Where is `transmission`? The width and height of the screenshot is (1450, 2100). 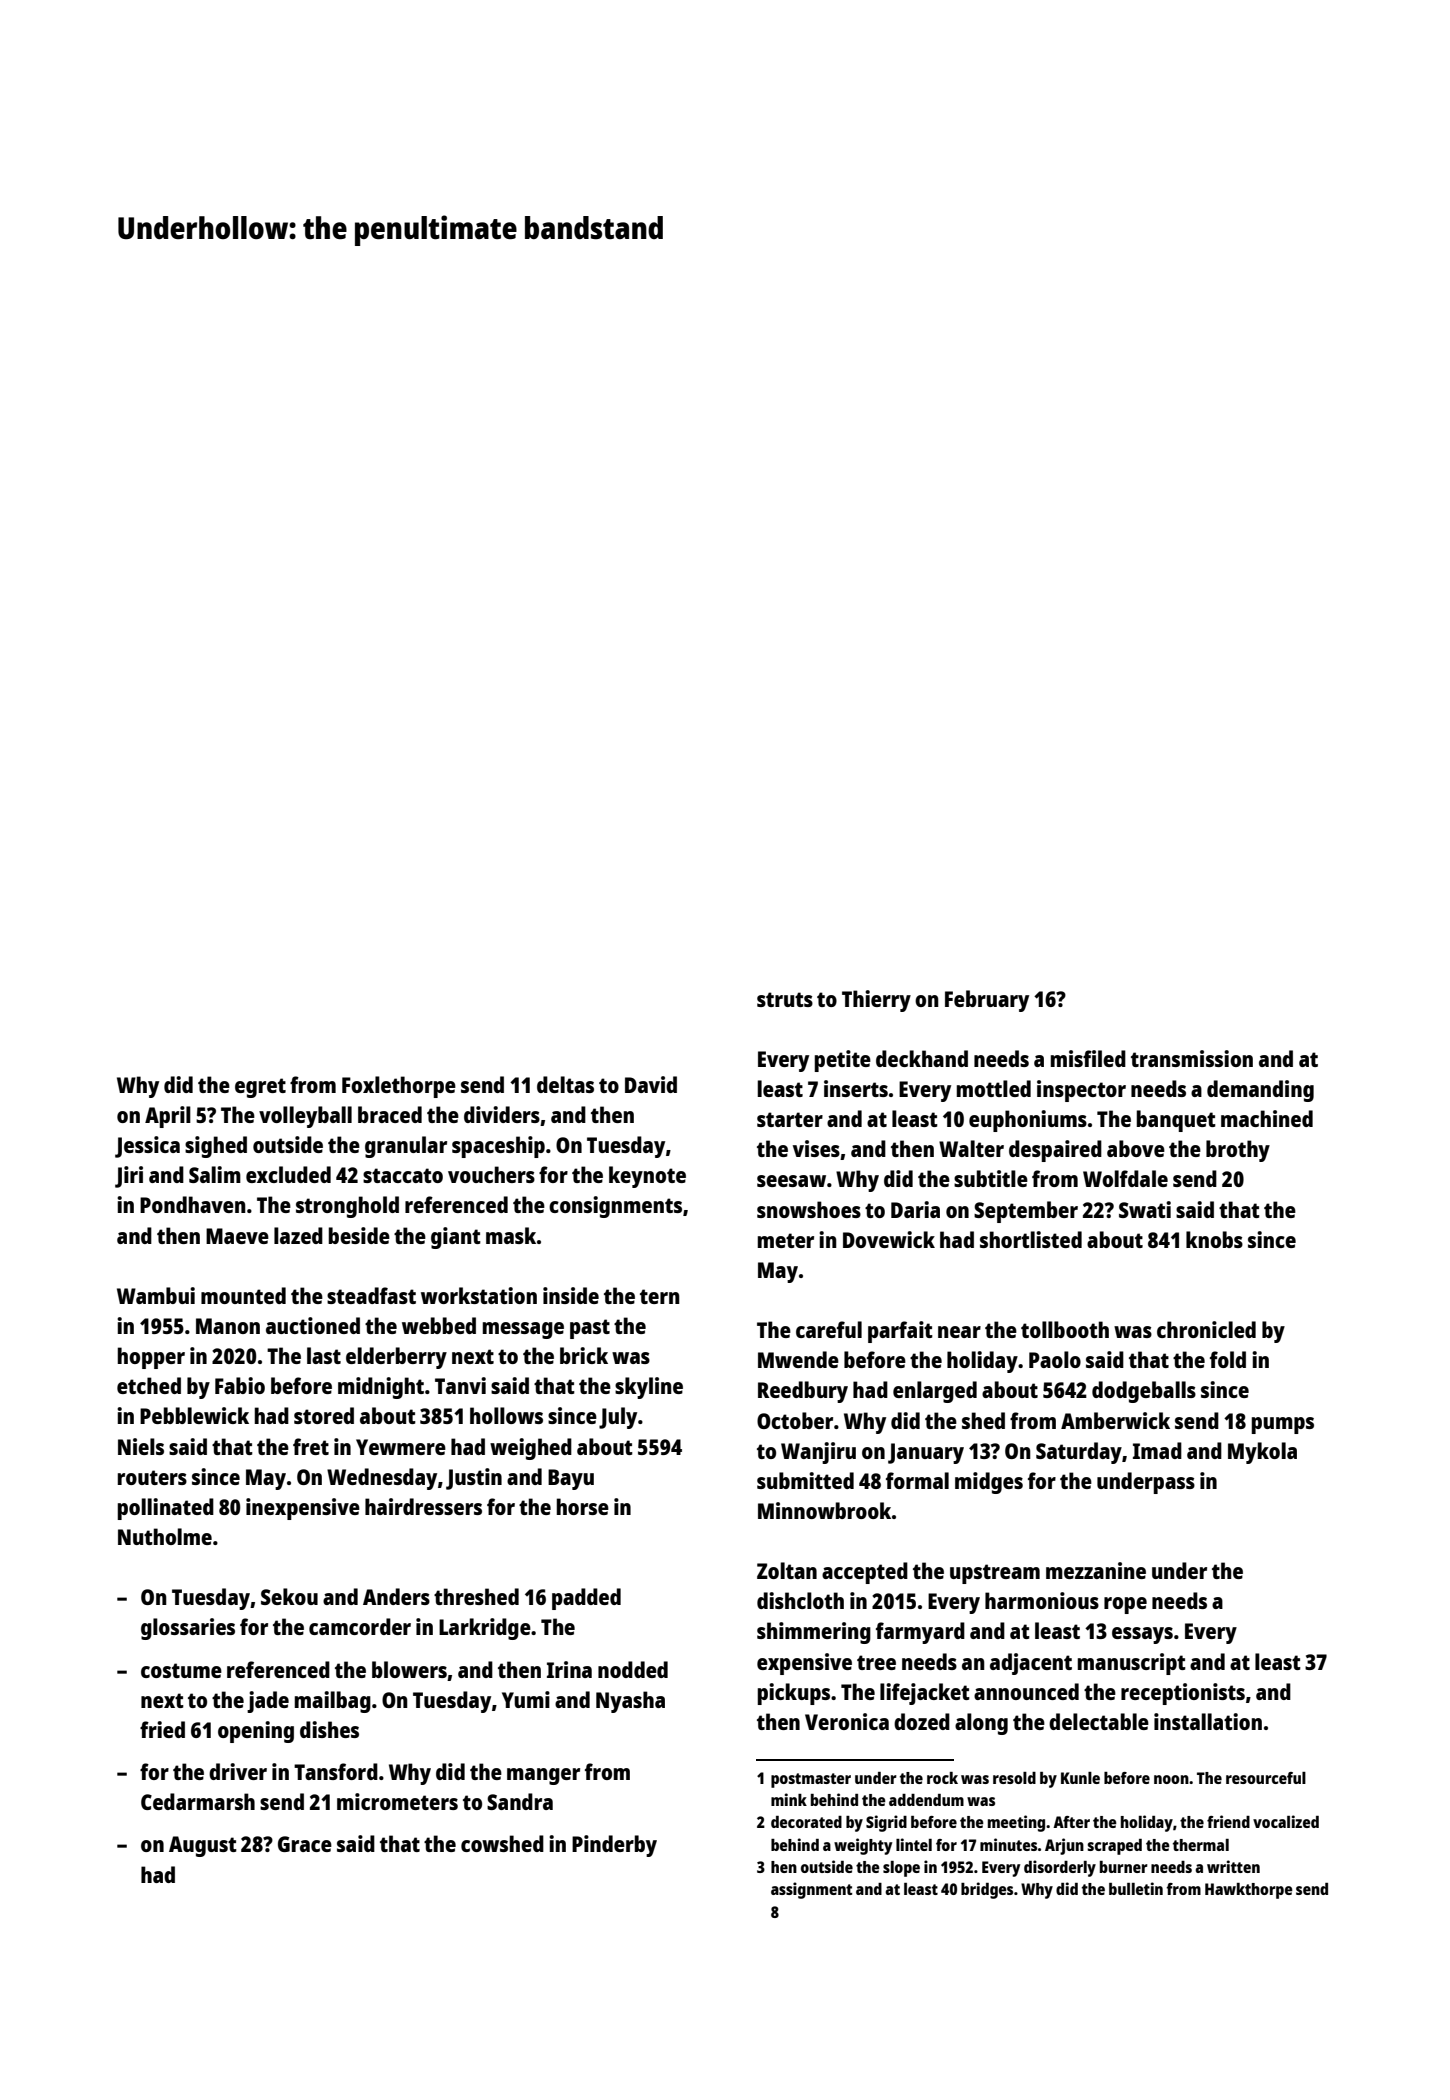 transmission is located at coordinates (1192, 1058).
